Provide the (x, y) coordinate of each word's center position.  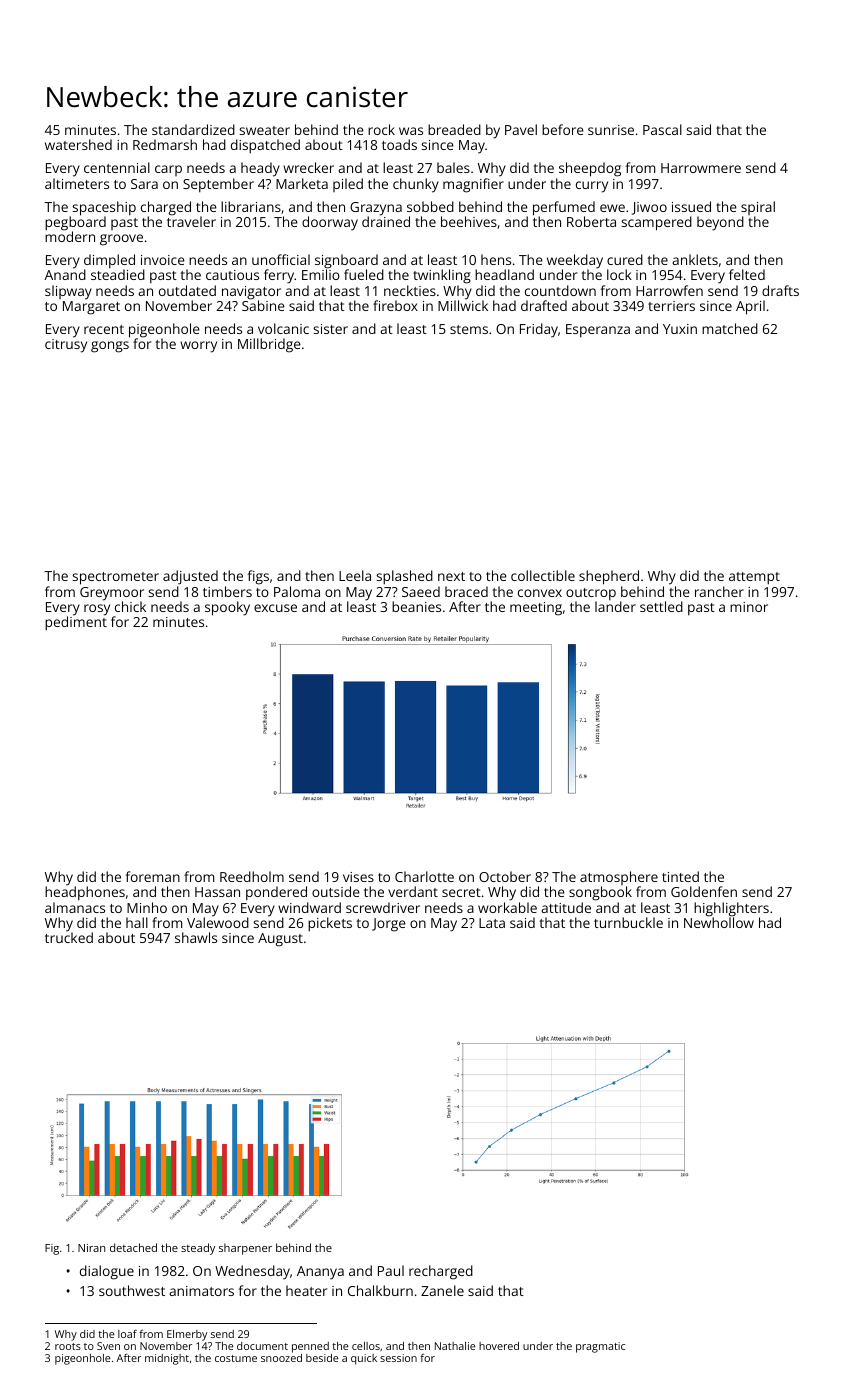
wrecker (308, 167)
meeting (536, 609)
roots (68, 1346)
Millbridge (269, 345)
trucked (69, 937)
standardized (193, 129)
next (451, 576)
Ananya (320, 1273)
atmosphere (619, 878)
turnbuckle (628, 922)
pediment (76, 623)
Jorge (389, 925)
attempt (754, 578)
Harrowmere (701, 168)
